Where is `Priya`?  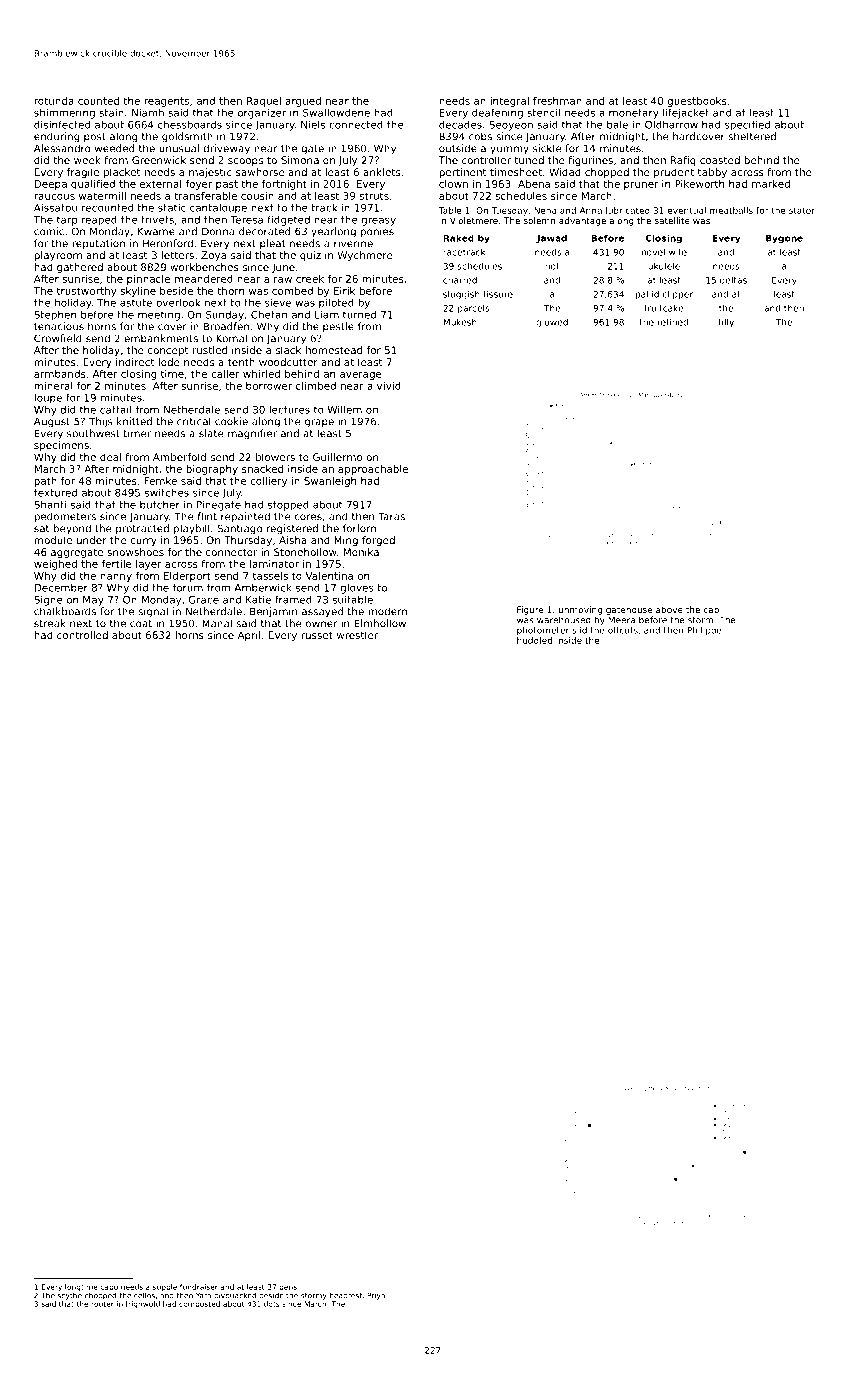 Priya is located at coordinates (376, 1296).
